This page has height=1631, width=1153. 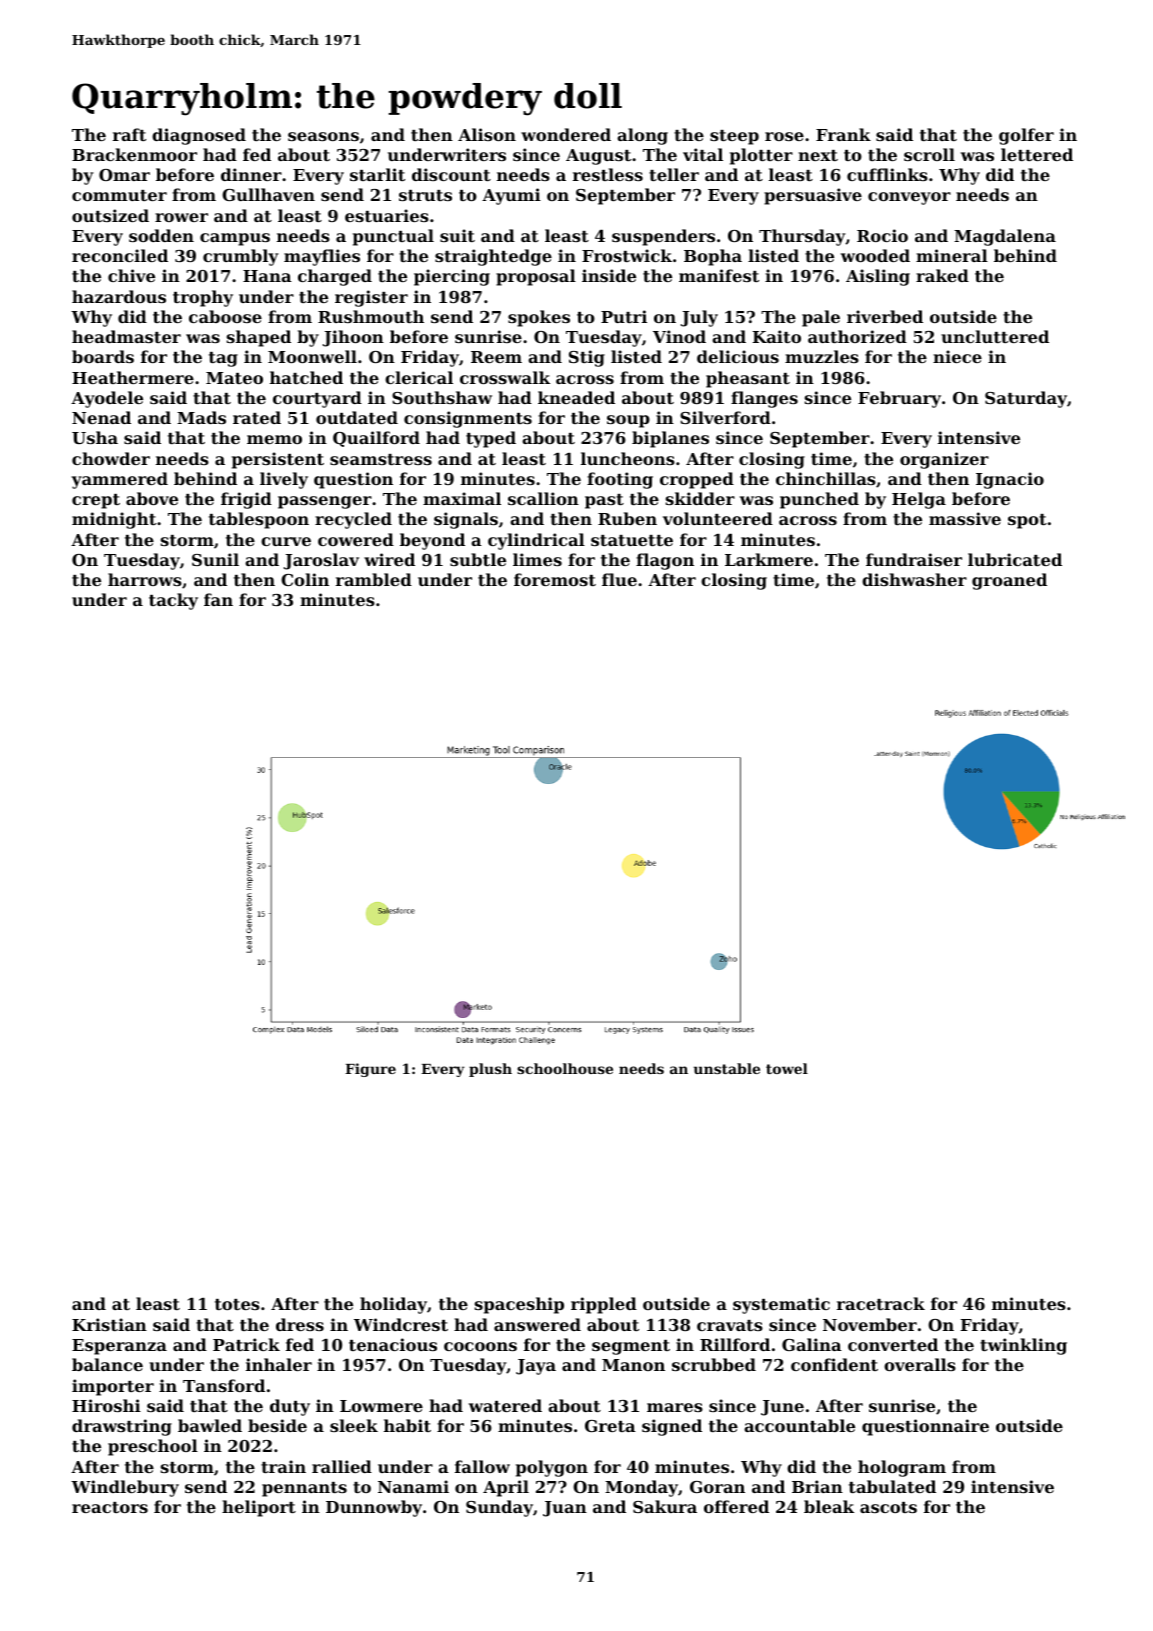 I want to click on Reem, so click(x=496, y=357).
